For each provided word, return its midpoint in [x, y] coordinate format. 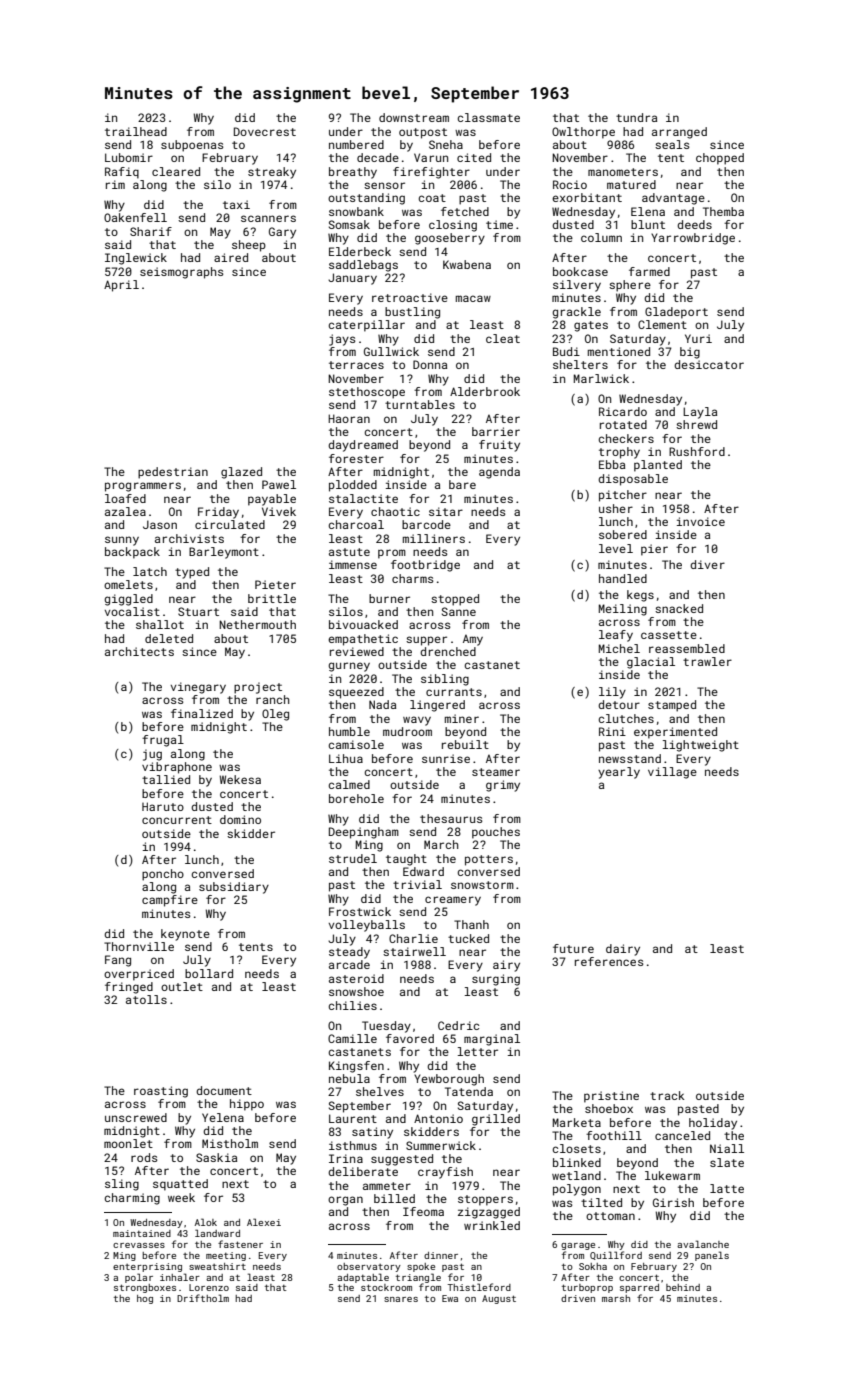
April [121, 286]
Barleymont [224, 553]
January [352, 279]
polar [139, 1278]
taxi [236, 204]
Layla [700, 413]
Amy [473, 640]
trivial [417, 884]
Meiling [623, 610]
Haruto [163, 806]
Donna [430, 364]
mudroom [407, 731]
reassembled [687, 648]
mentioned [619, 351]
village [672, 773]
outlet [182, 986]
